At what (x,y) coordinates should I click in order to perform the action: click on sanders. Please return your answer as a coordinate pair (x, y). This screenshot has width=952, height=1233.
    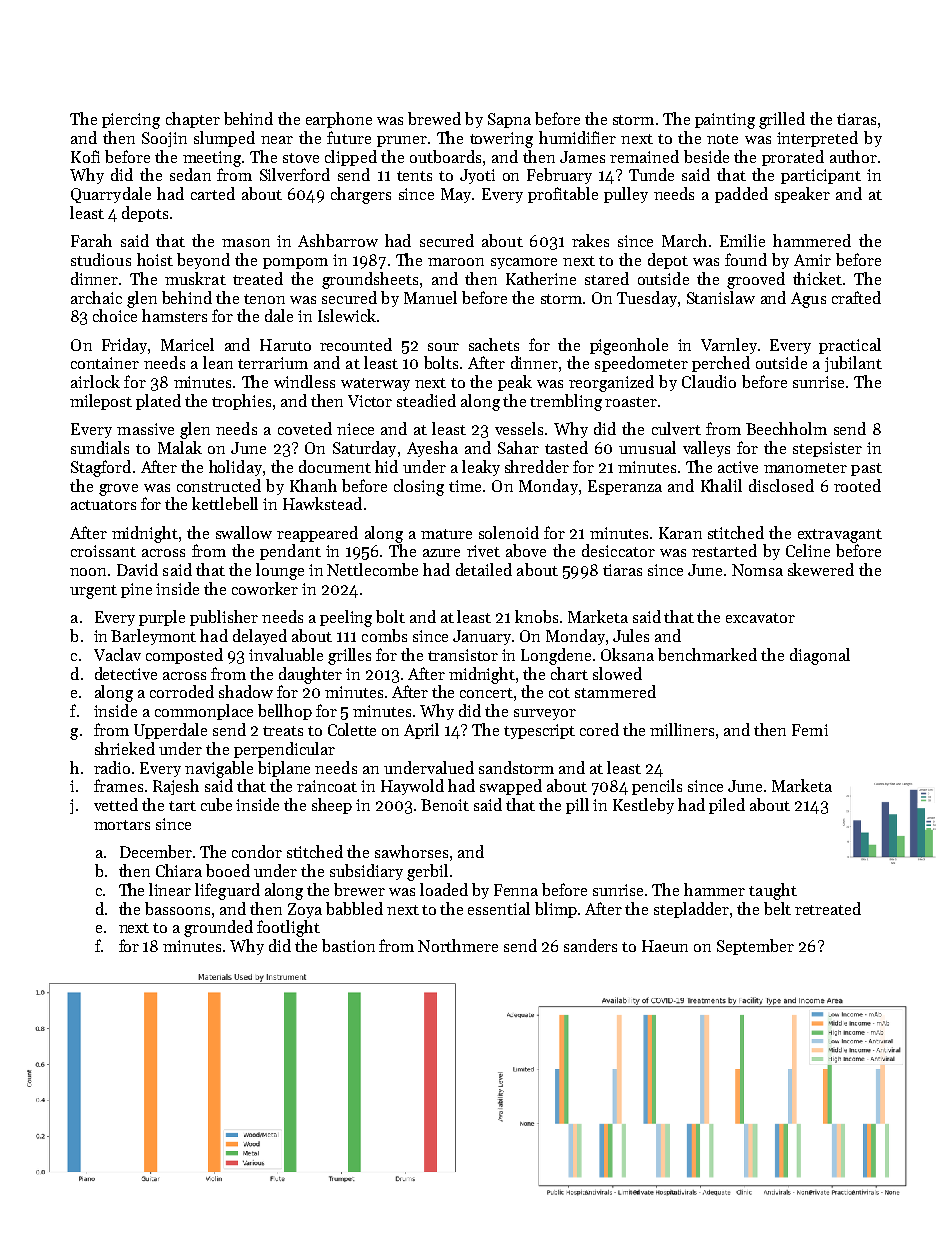
    Looking at the image, I should click on (590, 945).
